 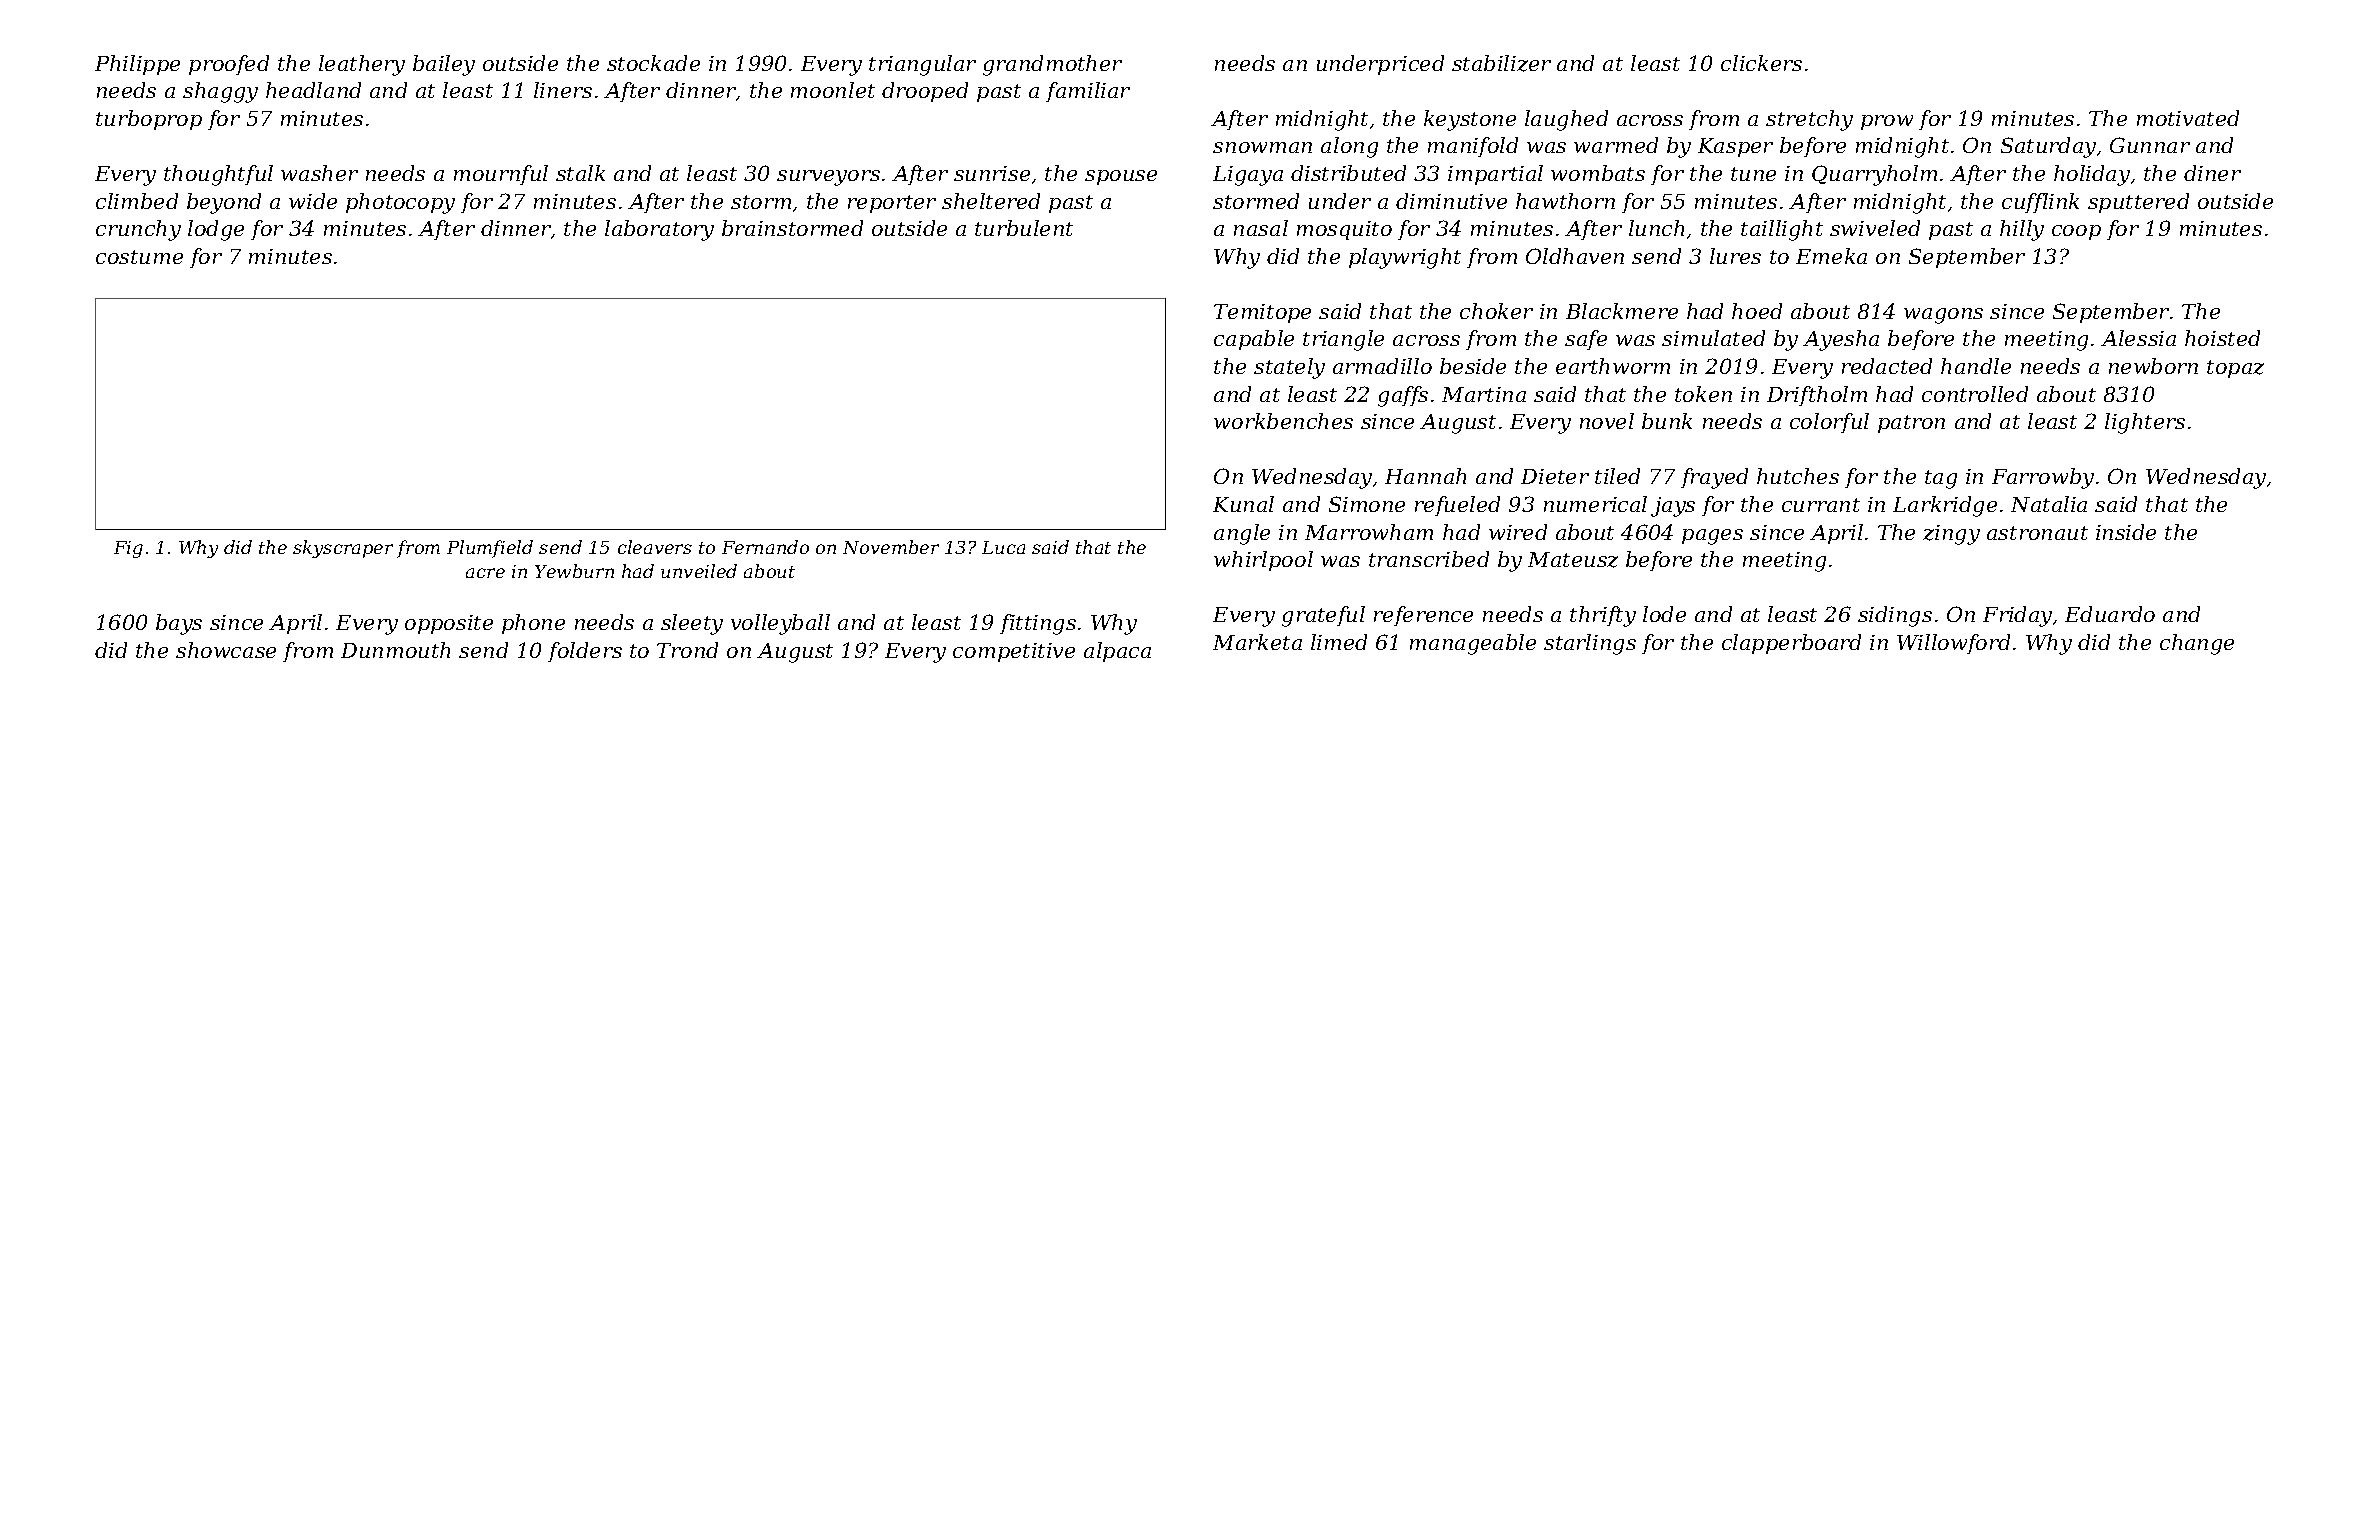 I want to click on costume, so click(x=139, y=257).
